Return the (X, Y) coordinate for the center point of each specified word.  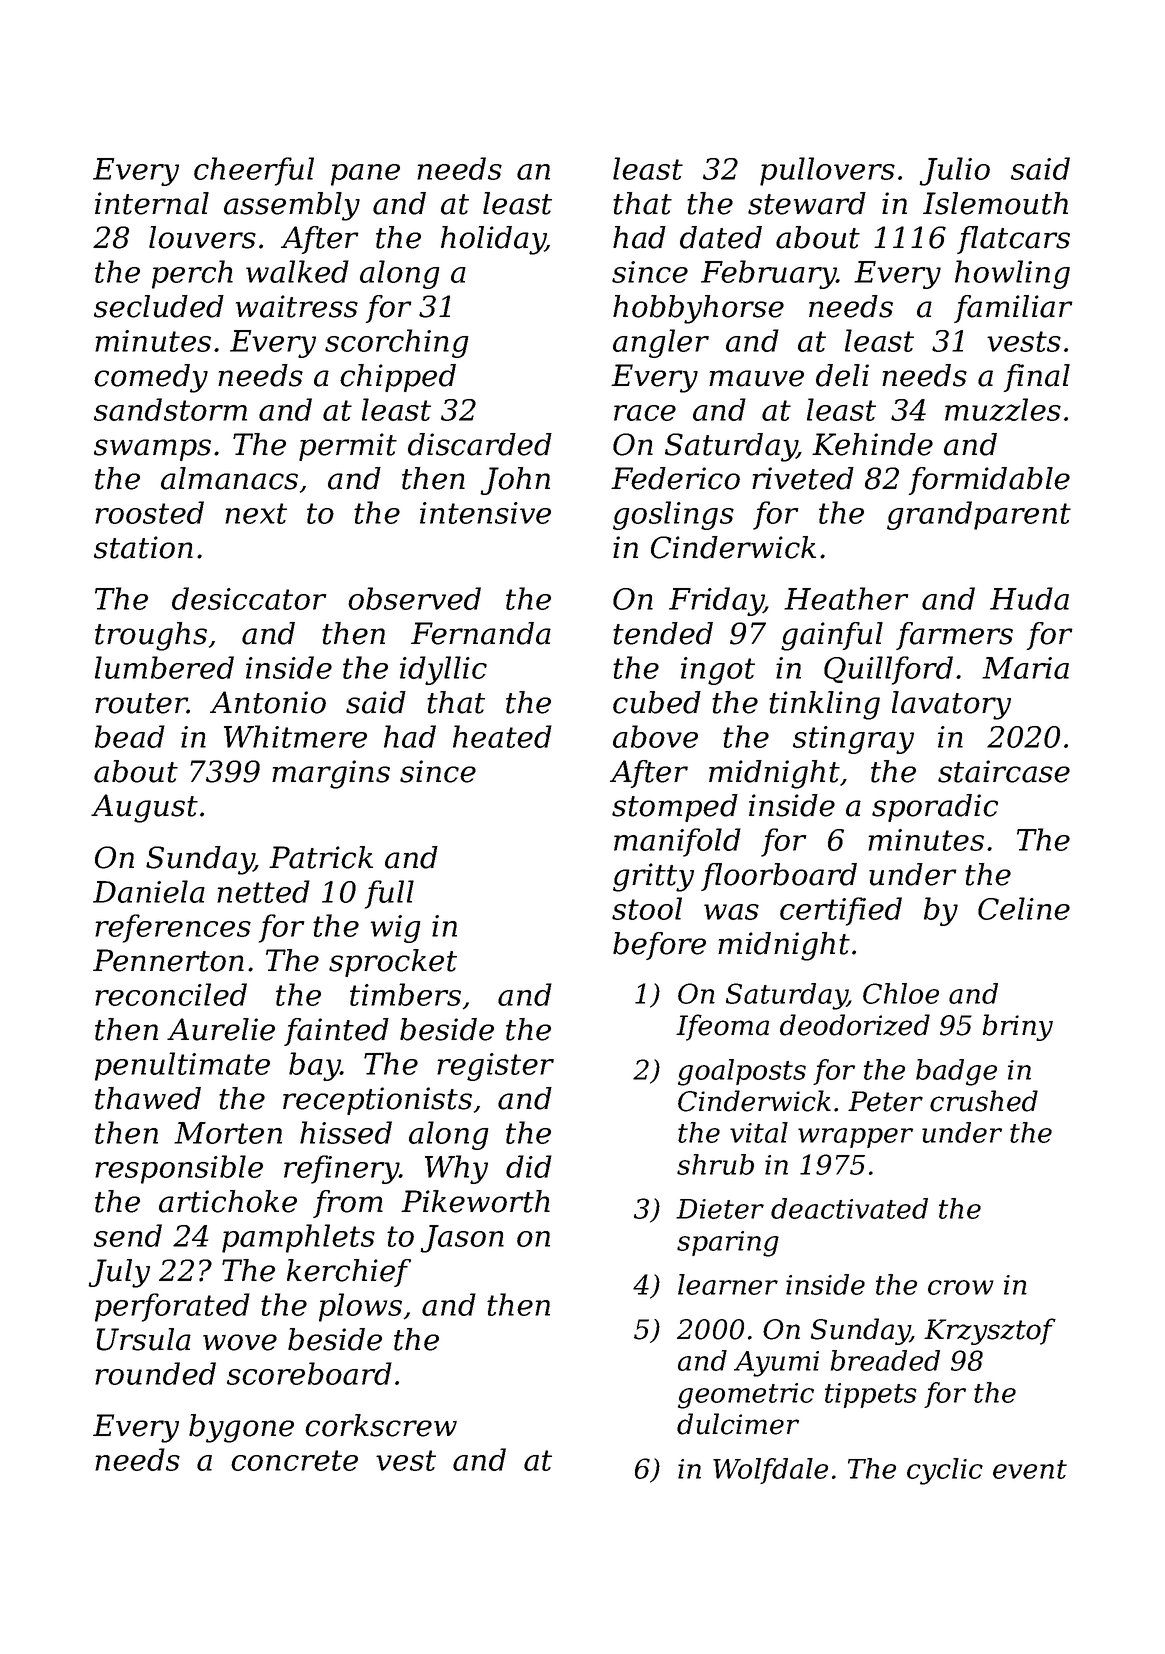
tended (663, 633)
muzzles (1003, 409)
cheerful (254, 171)
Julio (954, 171)
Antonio (268, 702)
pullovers (827, 171)
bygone (241, 1428)
